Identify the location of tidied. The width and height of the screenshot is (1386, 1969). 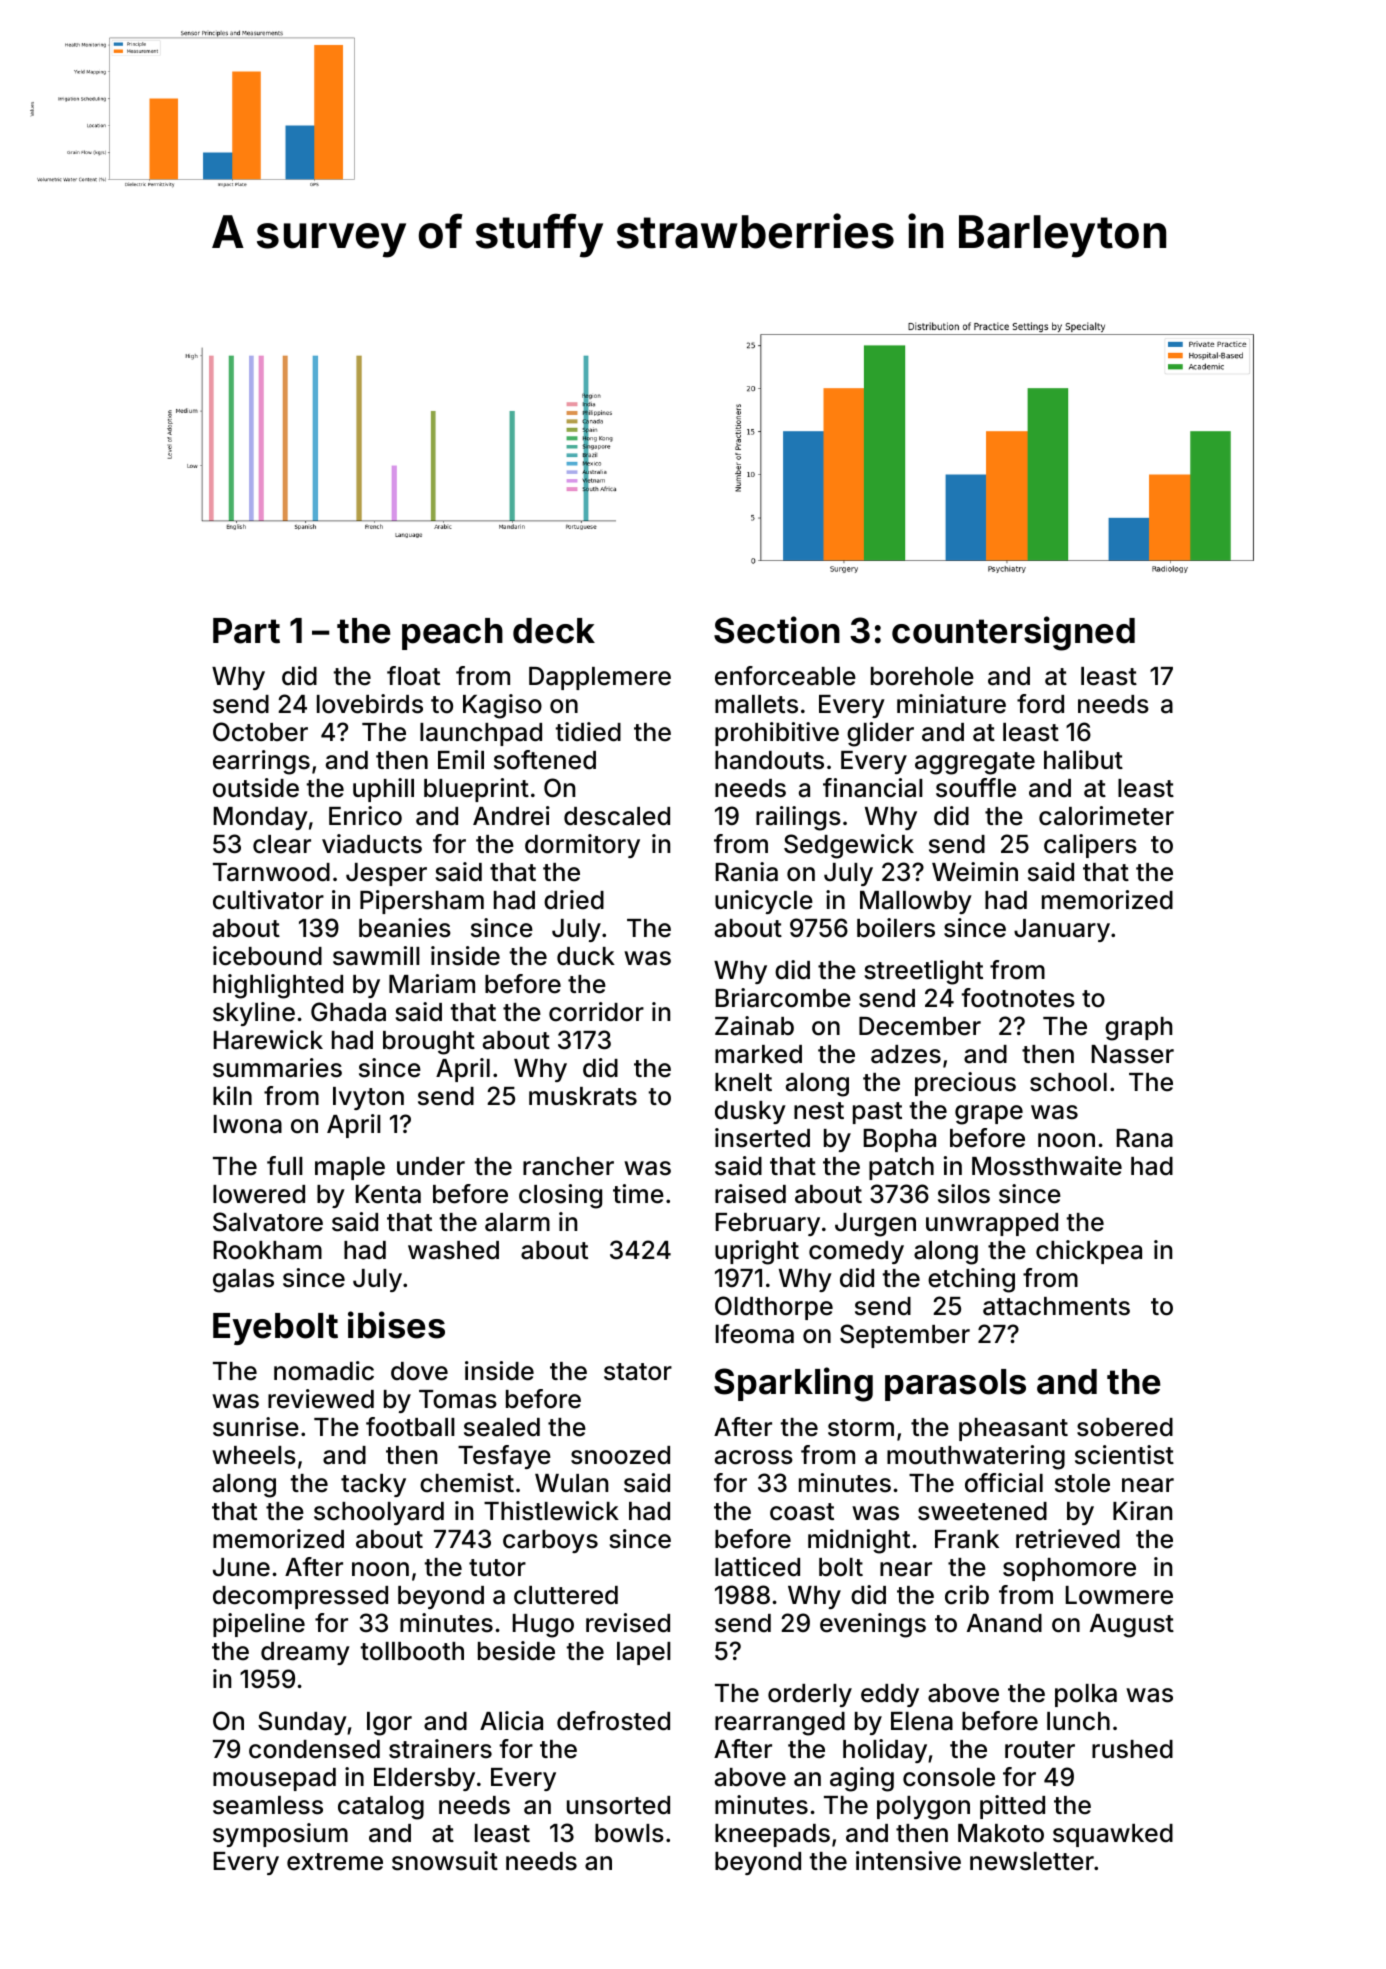
(588, 732).
